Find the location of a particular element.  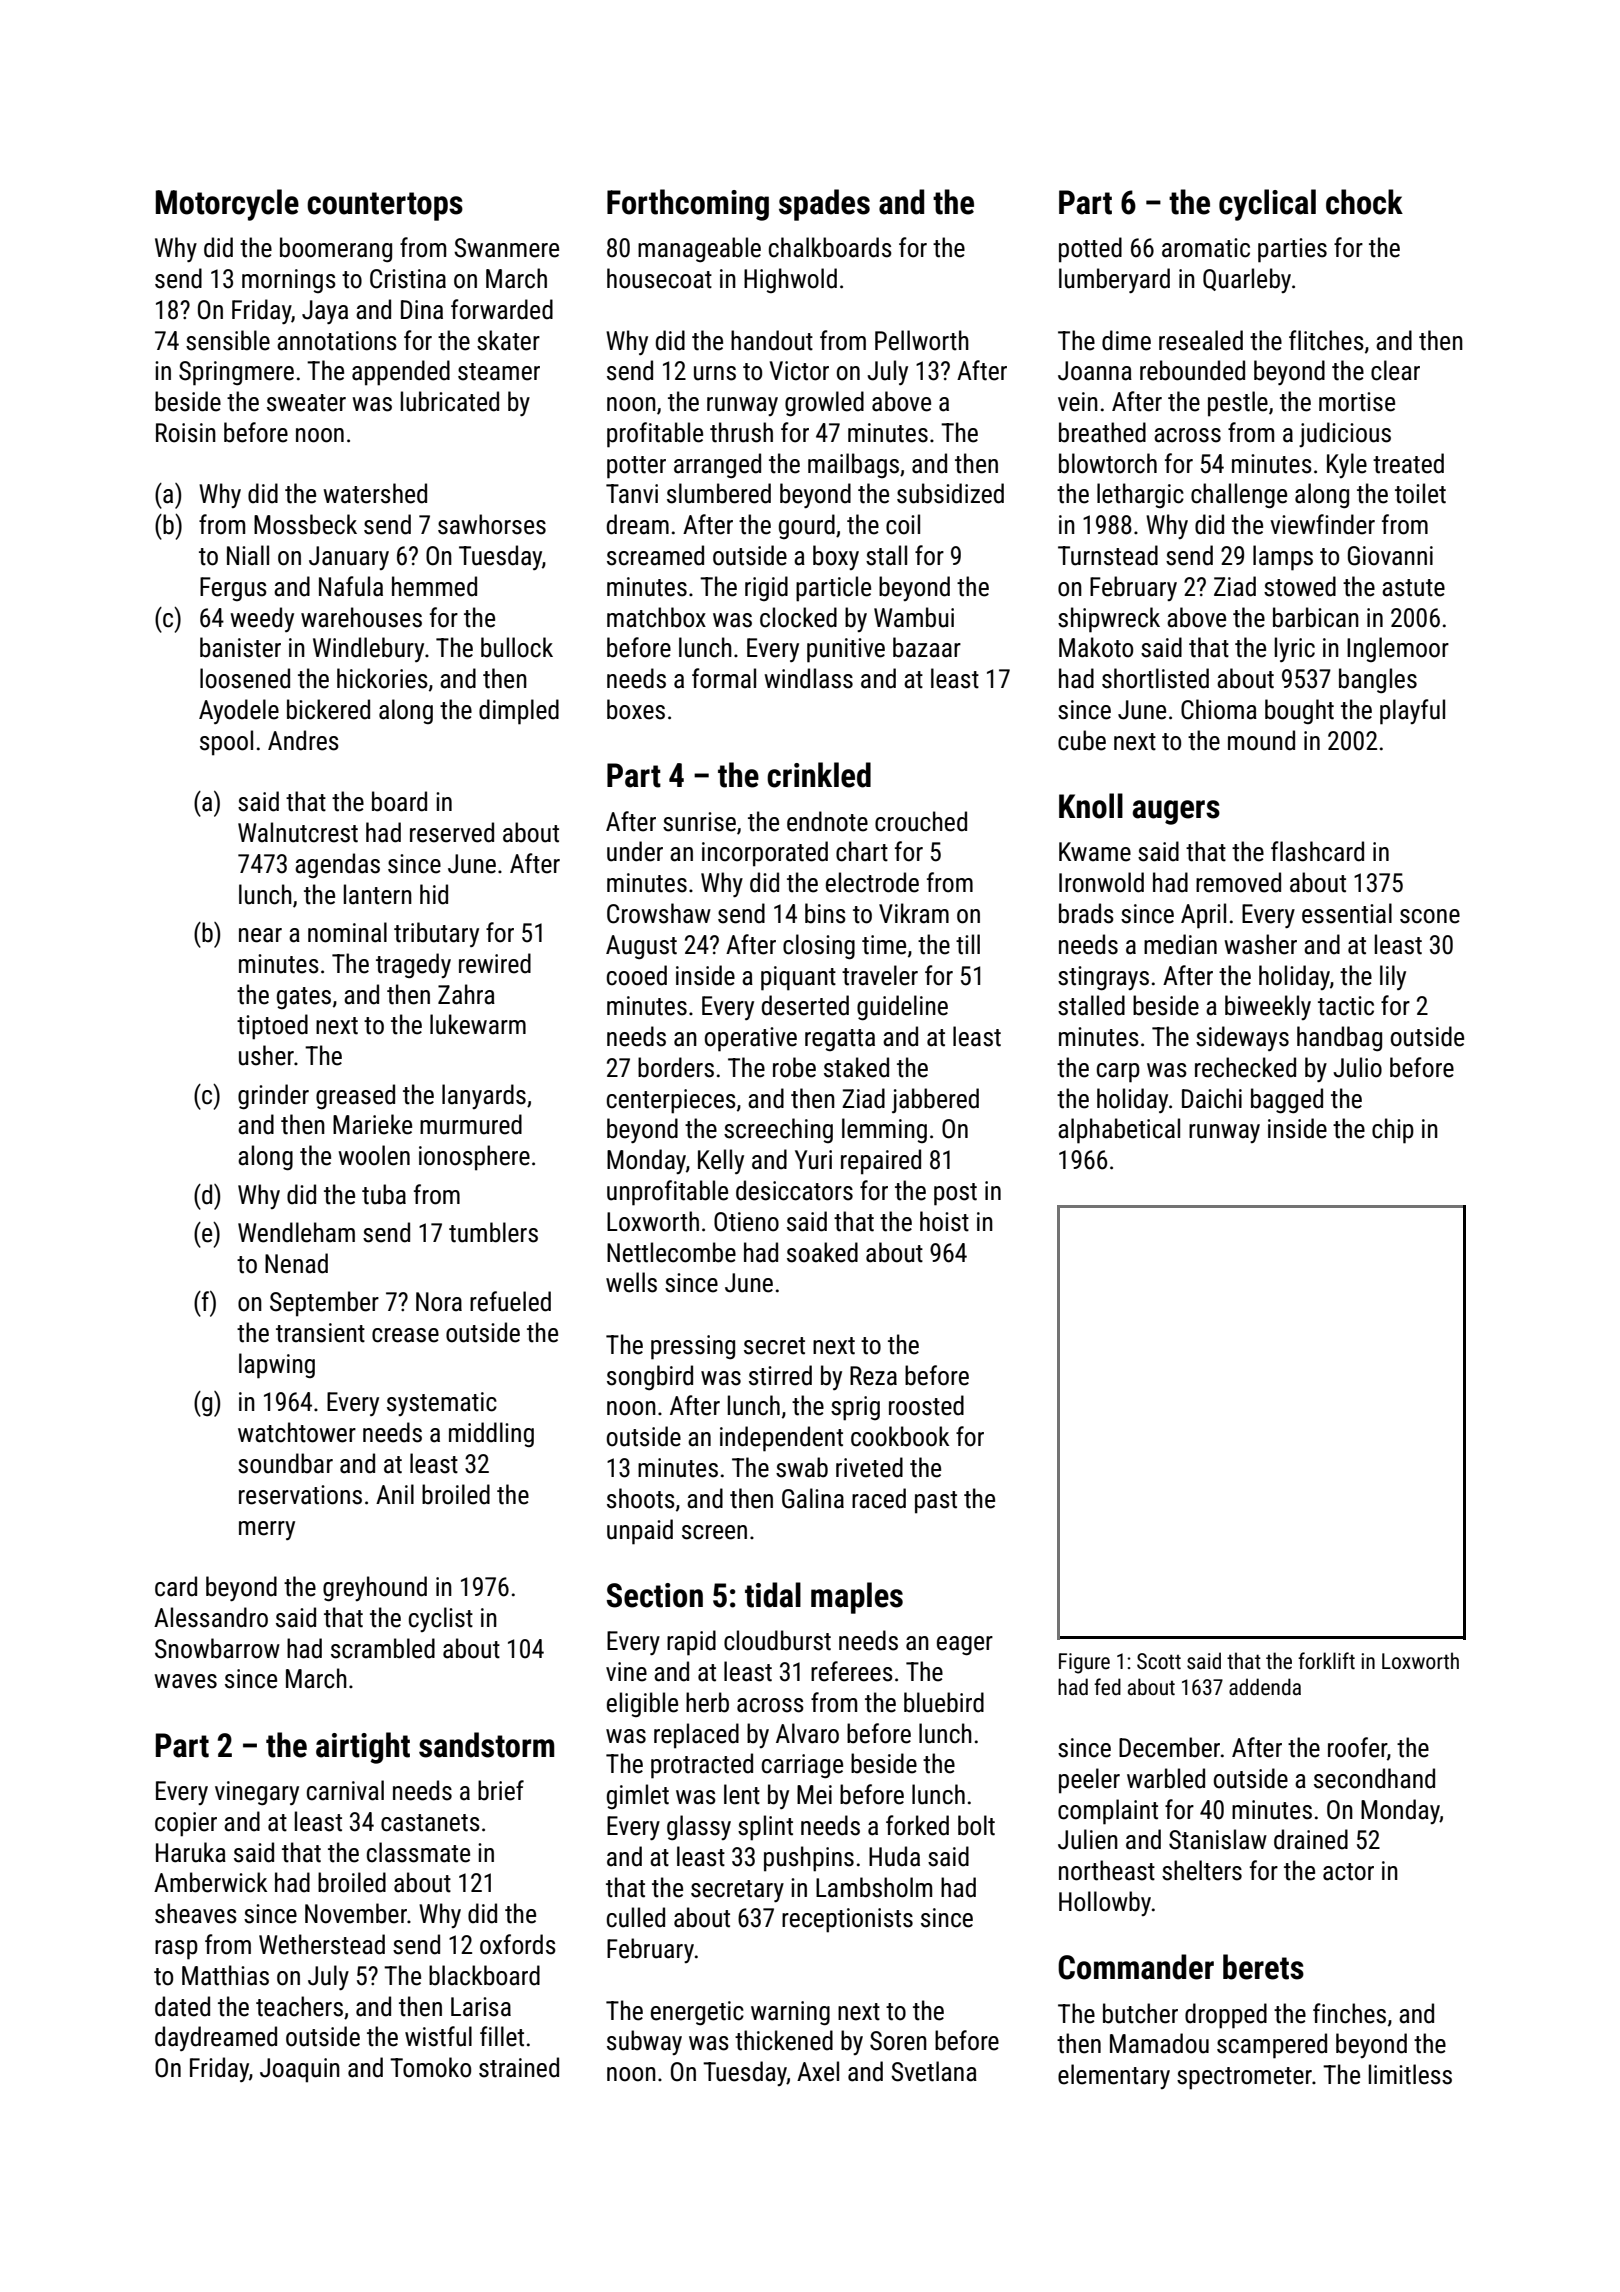

countertops is located at coordinates (385, 206).
